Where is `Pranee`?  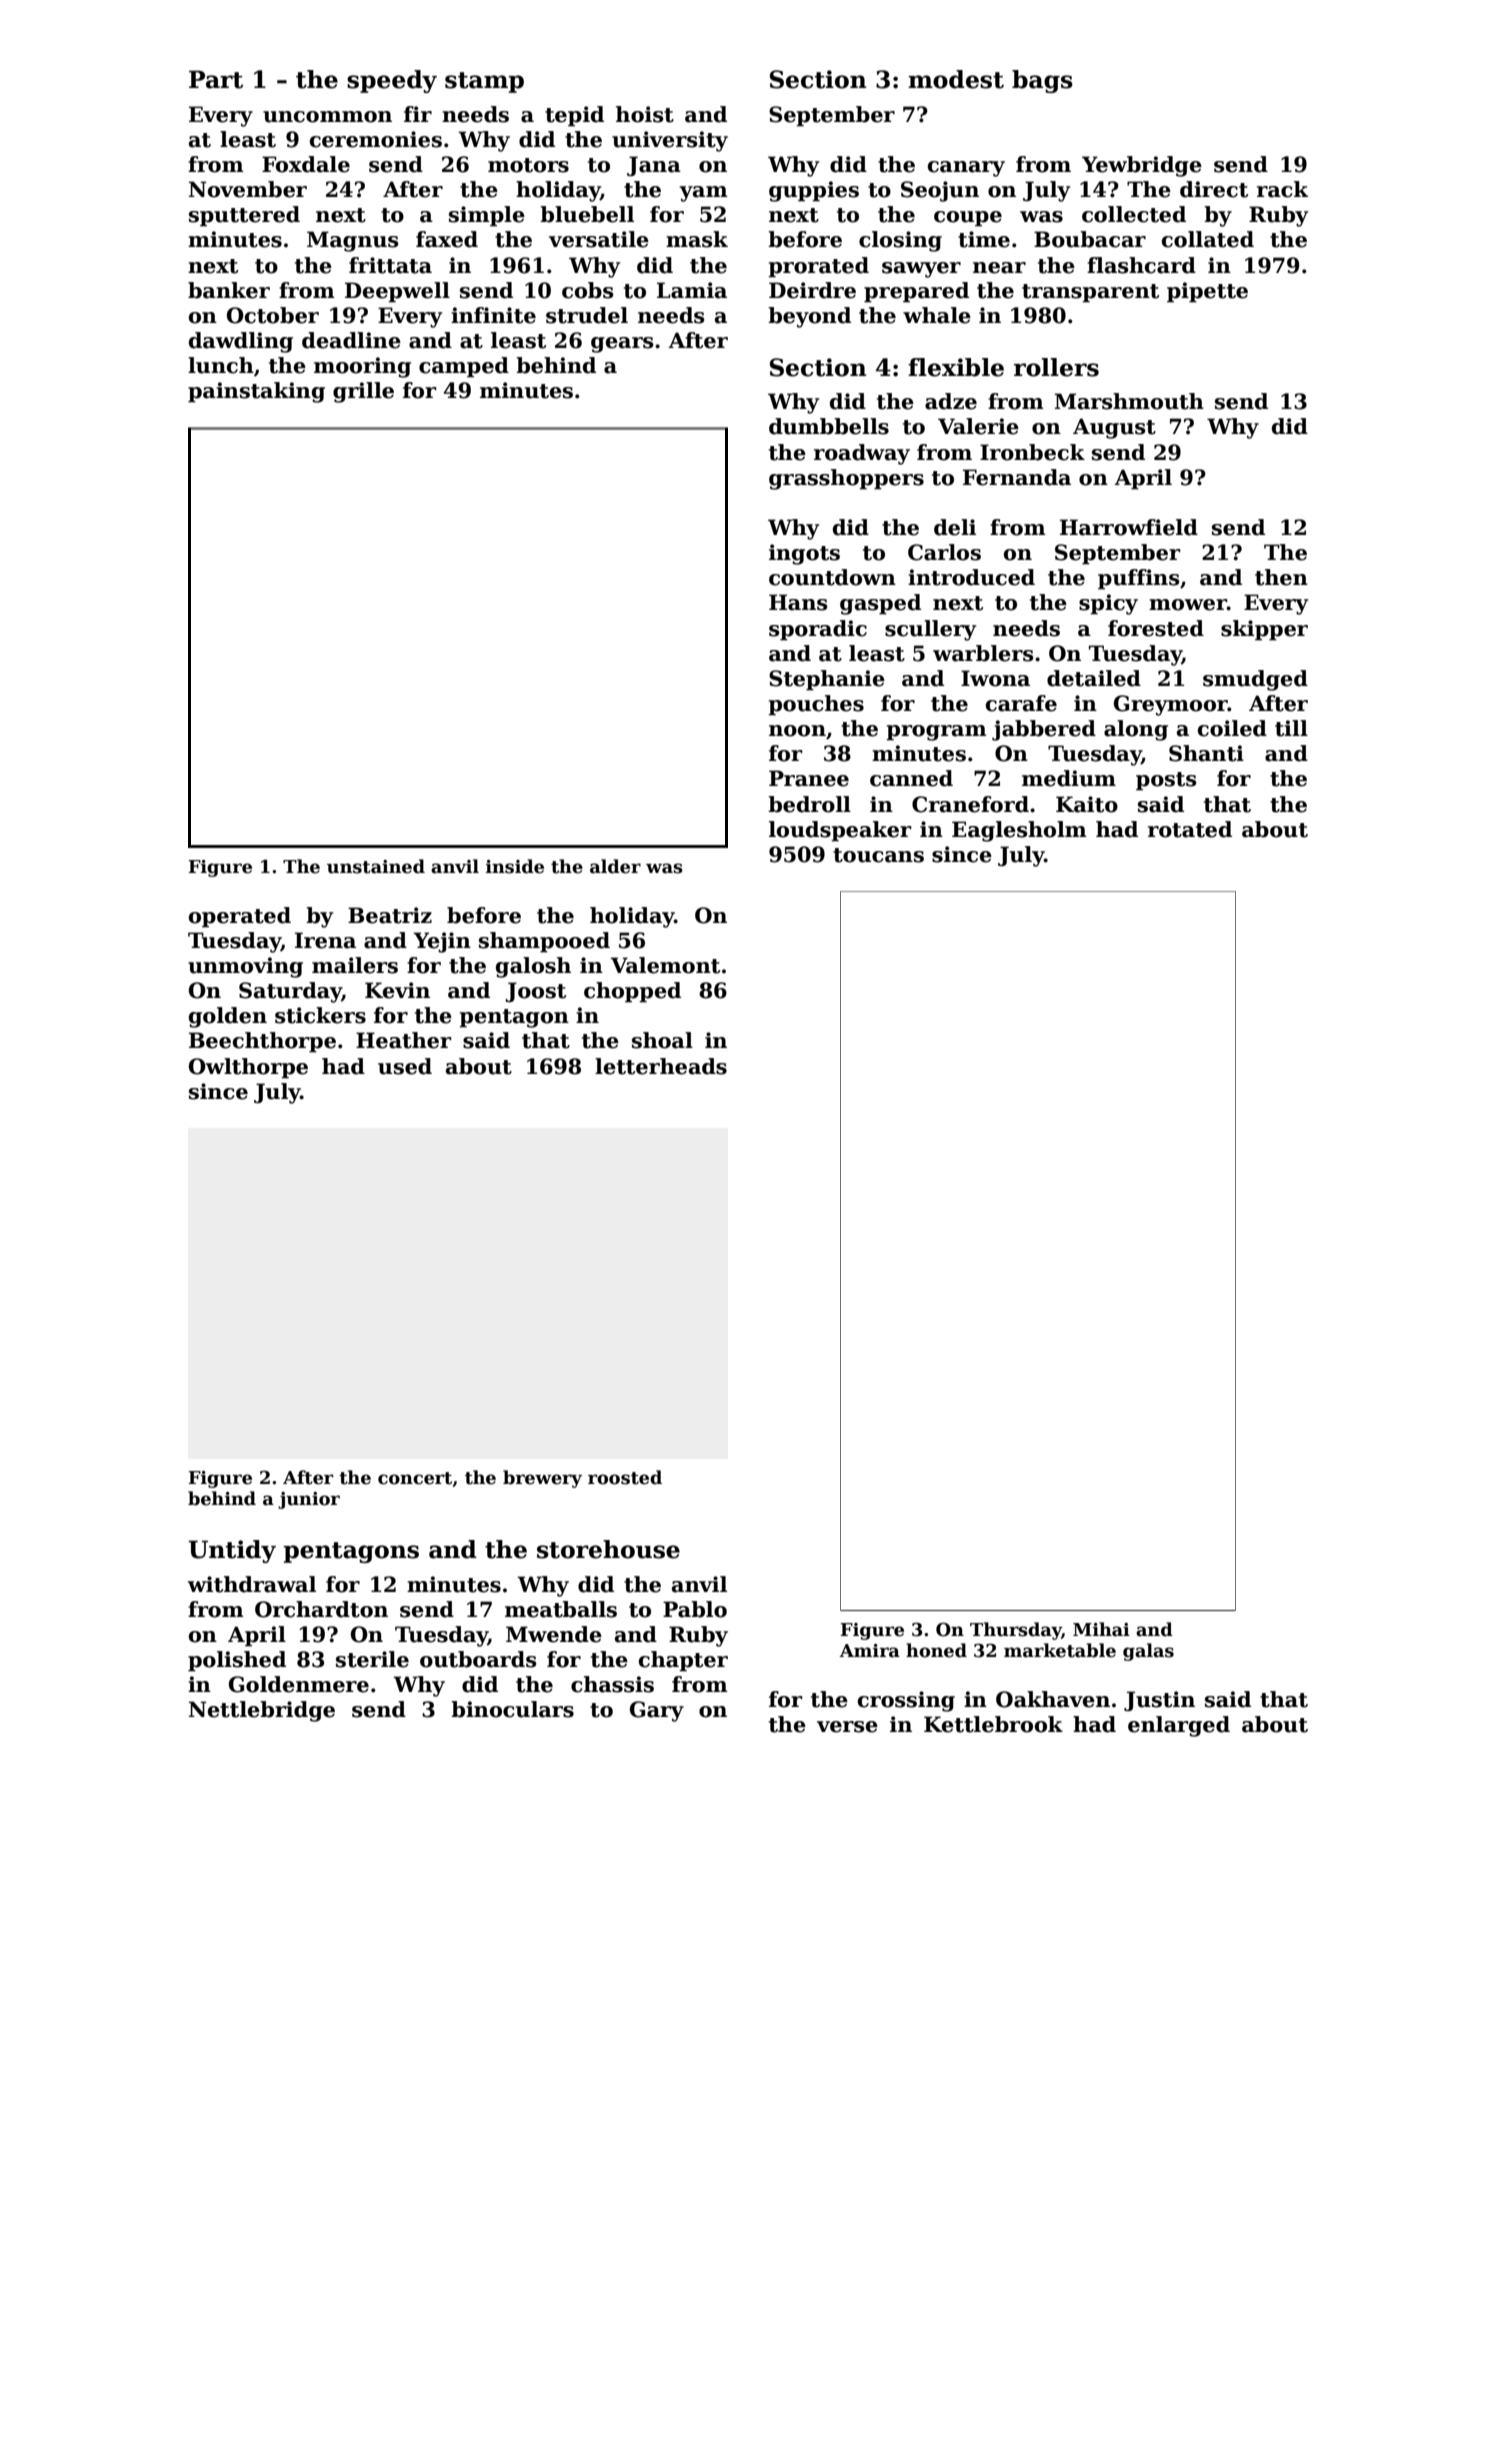 Pranee is located at coordinates (809, 778).
